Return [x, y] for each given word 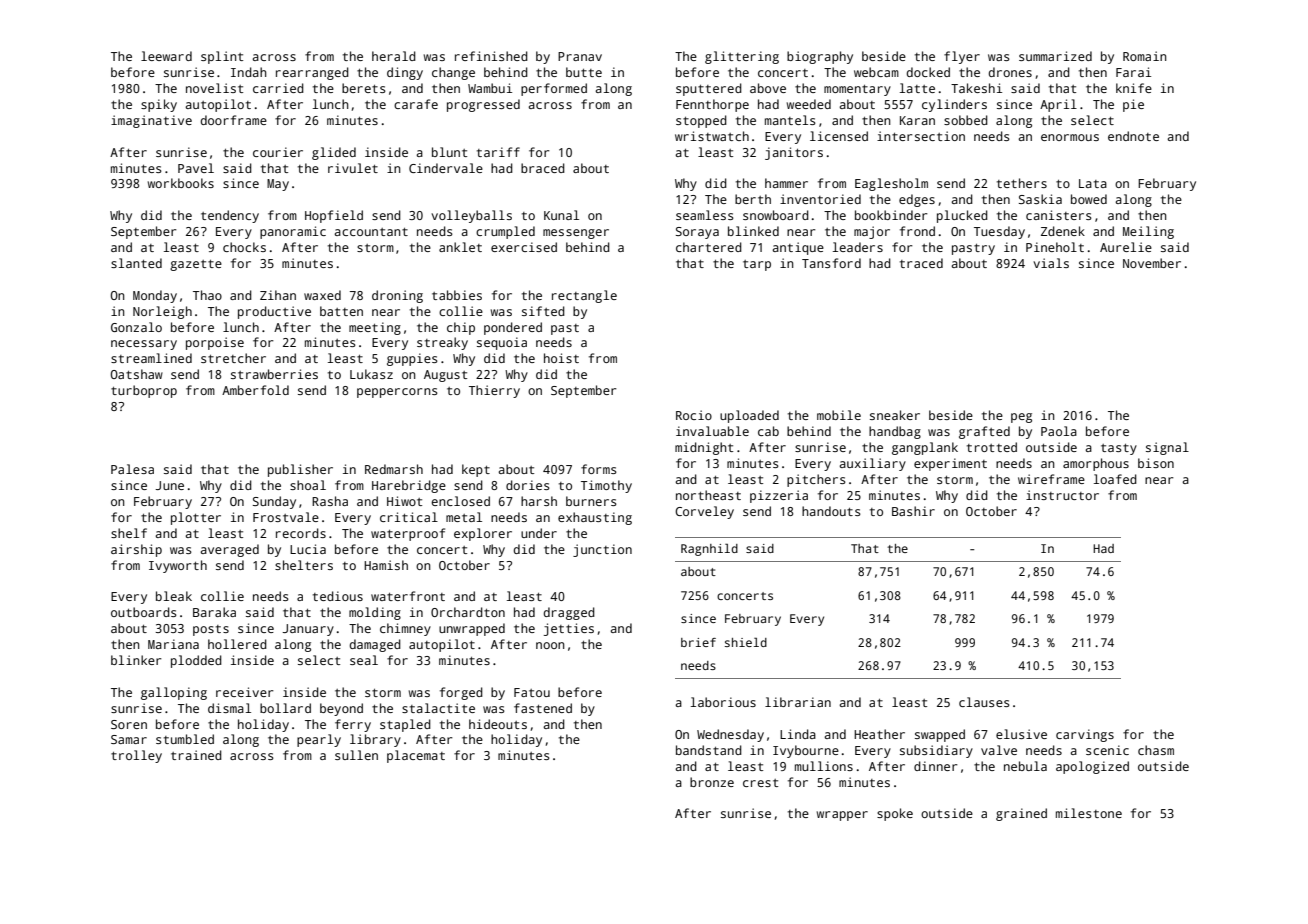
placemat [416, 756]
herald [394, 56]
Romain [1145, 56]
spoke [895, 814]
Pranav [580, 56]
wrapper [842, 816]
